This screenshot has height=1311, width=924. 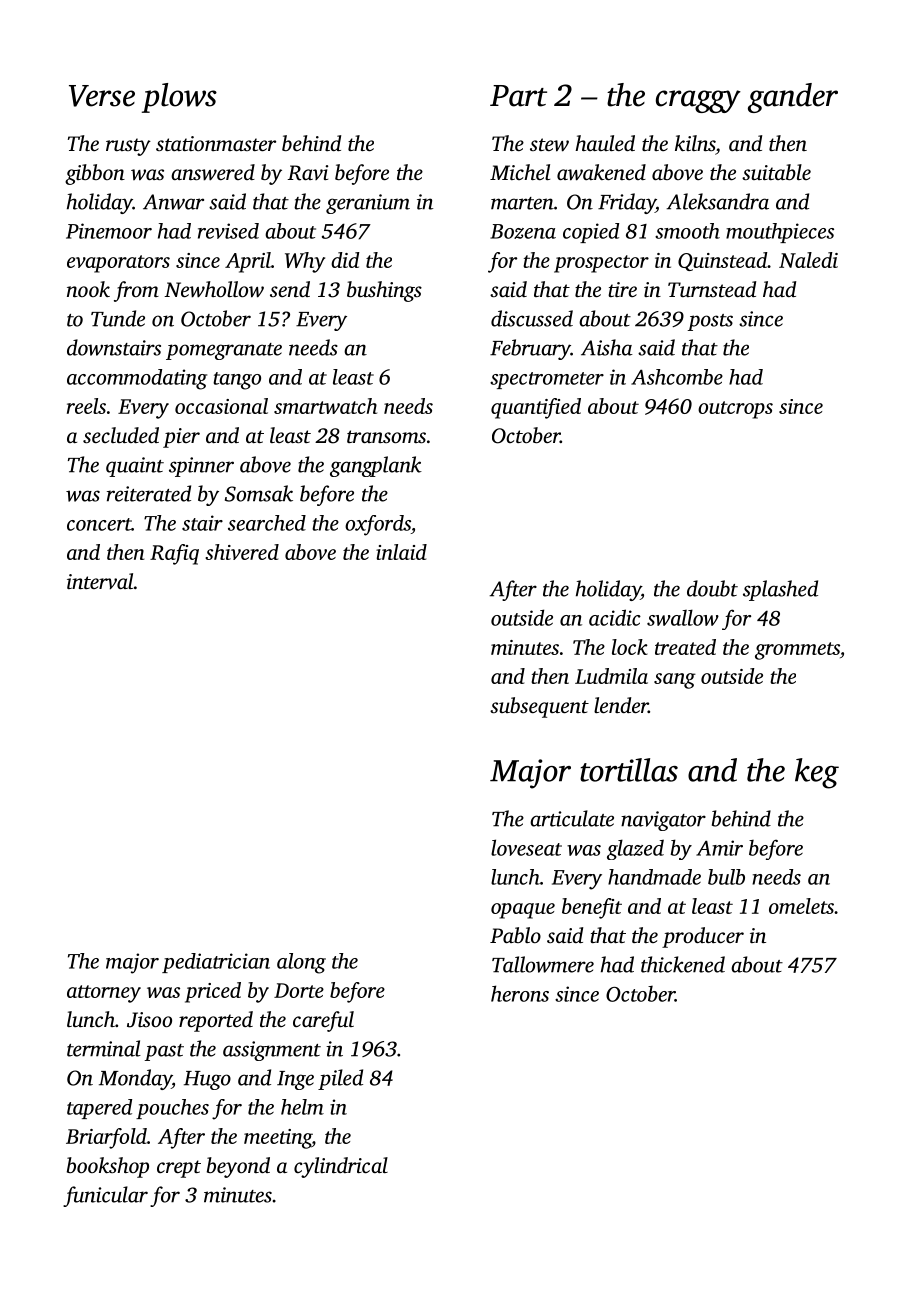 What do you see at coordinates (817, 773) in the screenshot?
I see `keg` at bounding box center [817, 773].
